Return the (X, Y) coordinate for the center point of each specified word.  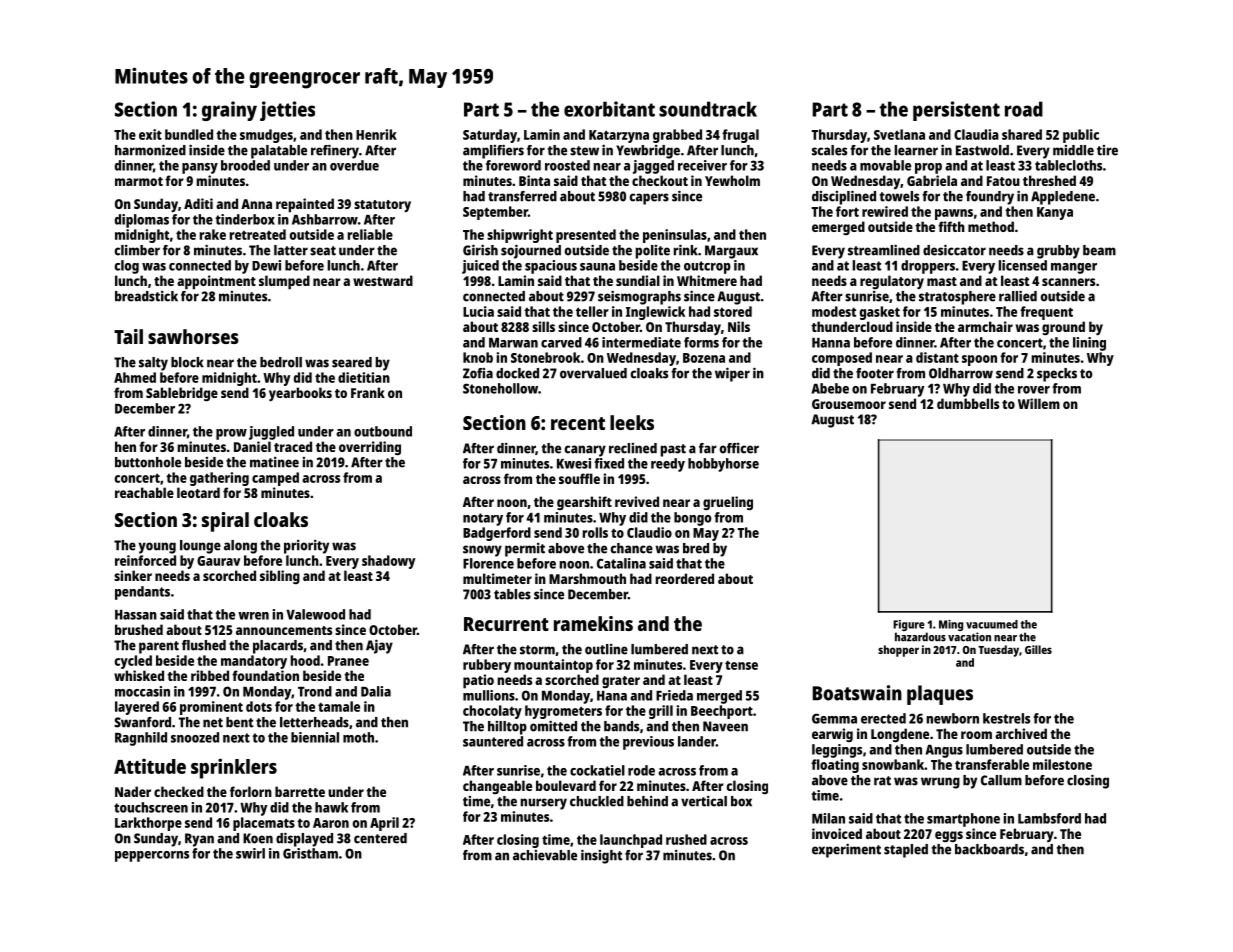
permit (525, 550)
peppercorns (152, 856)
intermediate (641, 342)
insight (601, 856)
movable (885, 165)
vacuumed (992, 624)
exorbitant (609, 109)
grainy (229, 111)
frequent (1046, 313)
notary (483, 519)
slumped (284, 282)
